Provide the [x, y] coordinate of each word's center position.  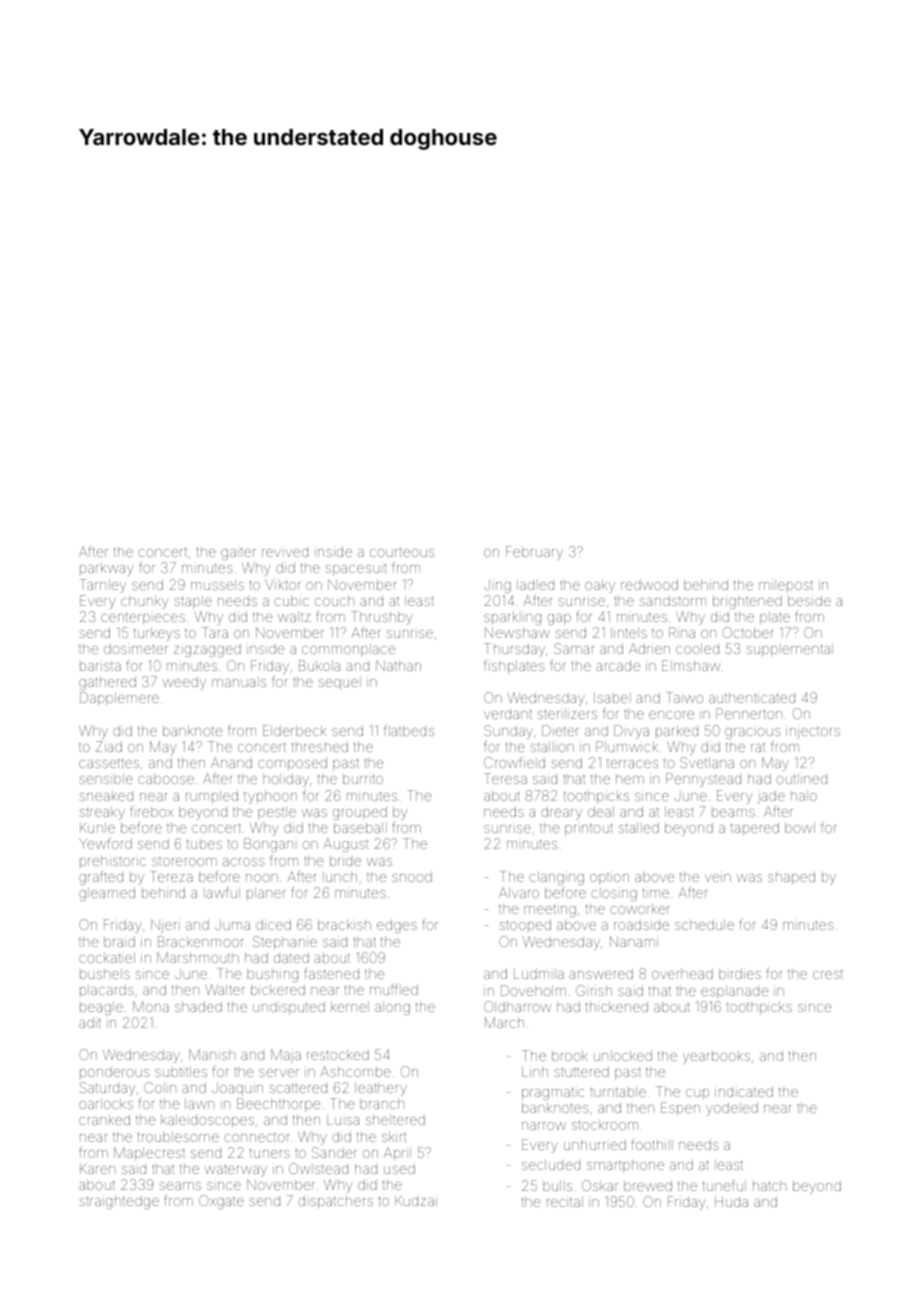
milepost [786, 586]
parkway [107, 569]
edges [397, 926]
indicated [744, 1091]
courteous [402, 552]
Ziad [109, 746]
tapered [755, 829]
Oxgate [221, 1202]
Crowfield [514, 762]
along [392, 1008]
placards [106, 991]
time [656, 893]
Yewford [105, 843]
